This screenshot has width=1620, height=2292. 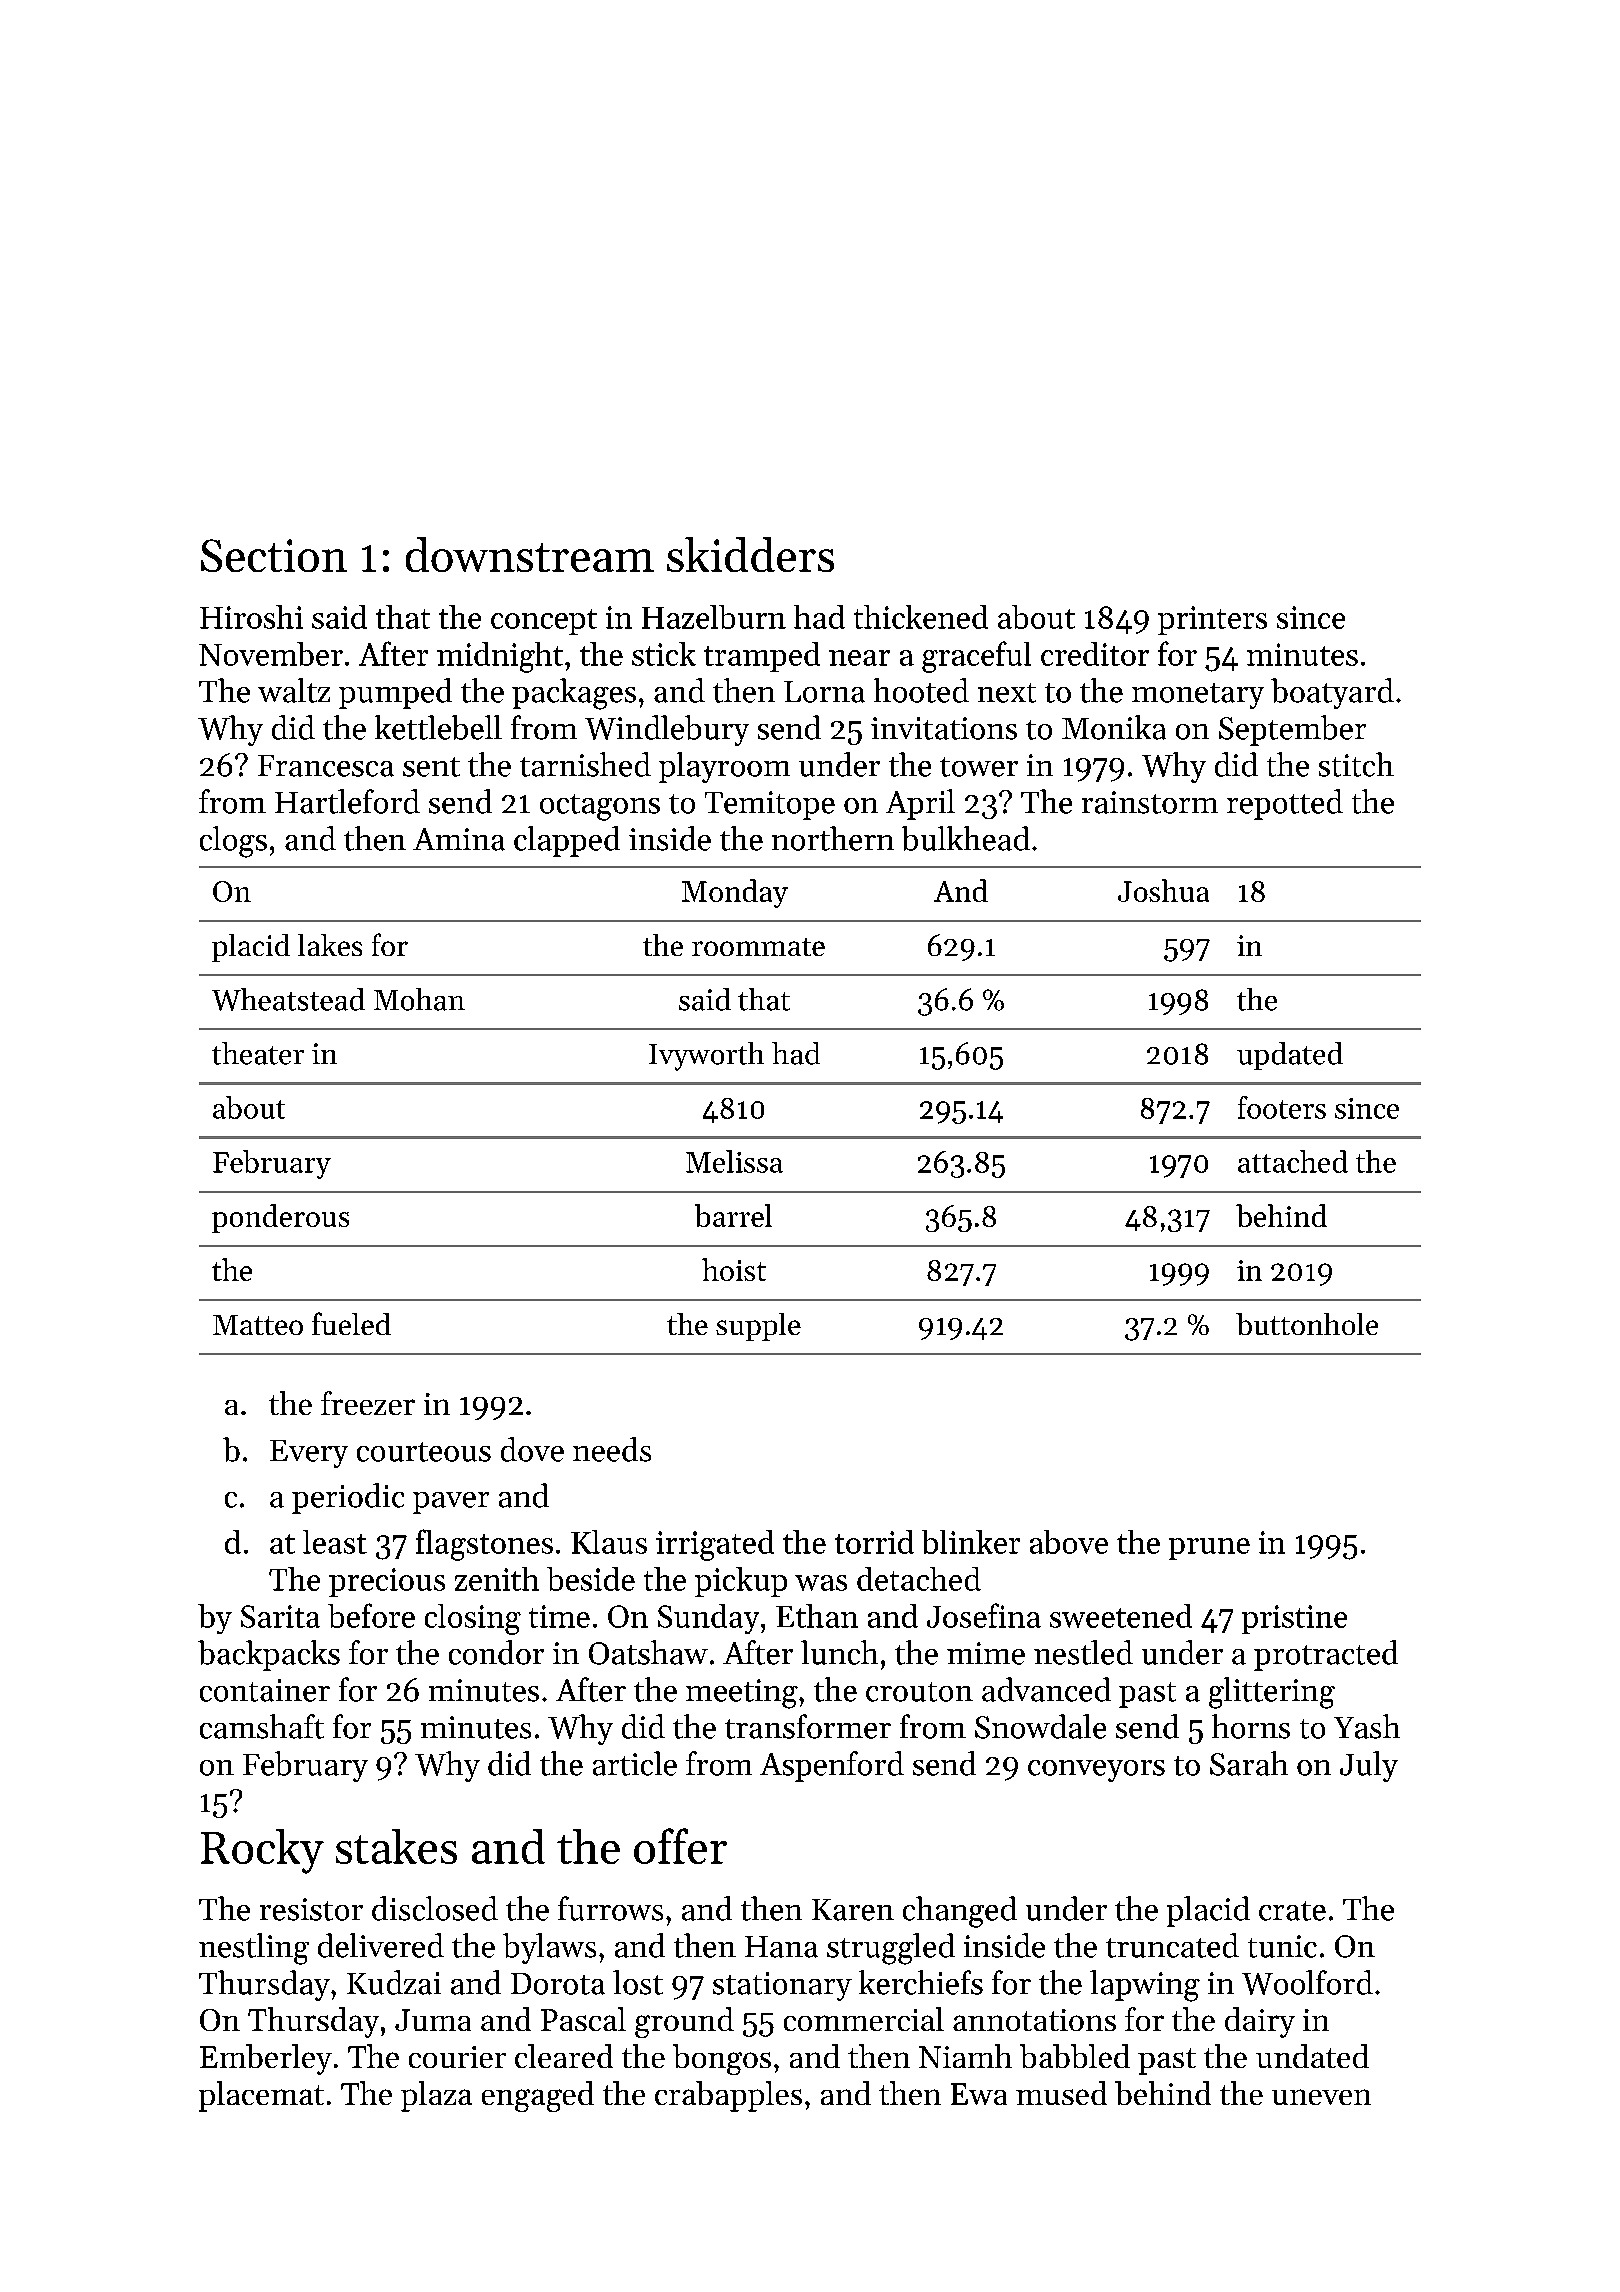 What do you see at coordinates (1285, 804) in the screenshot?
I see `repotted` at bounding box center [1285, 804].
